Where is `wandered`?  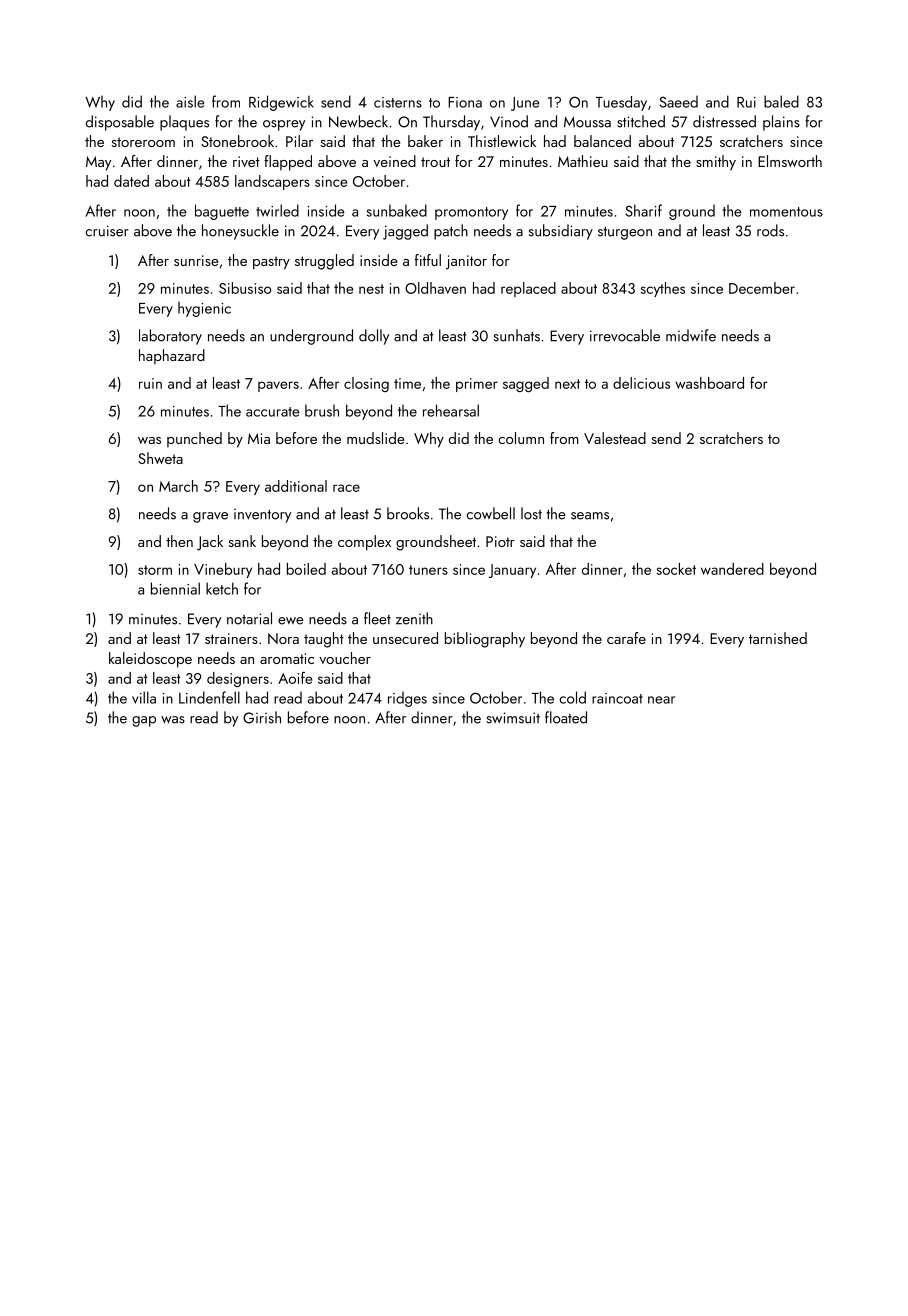 wandered is located at coordinates (732, 569).
